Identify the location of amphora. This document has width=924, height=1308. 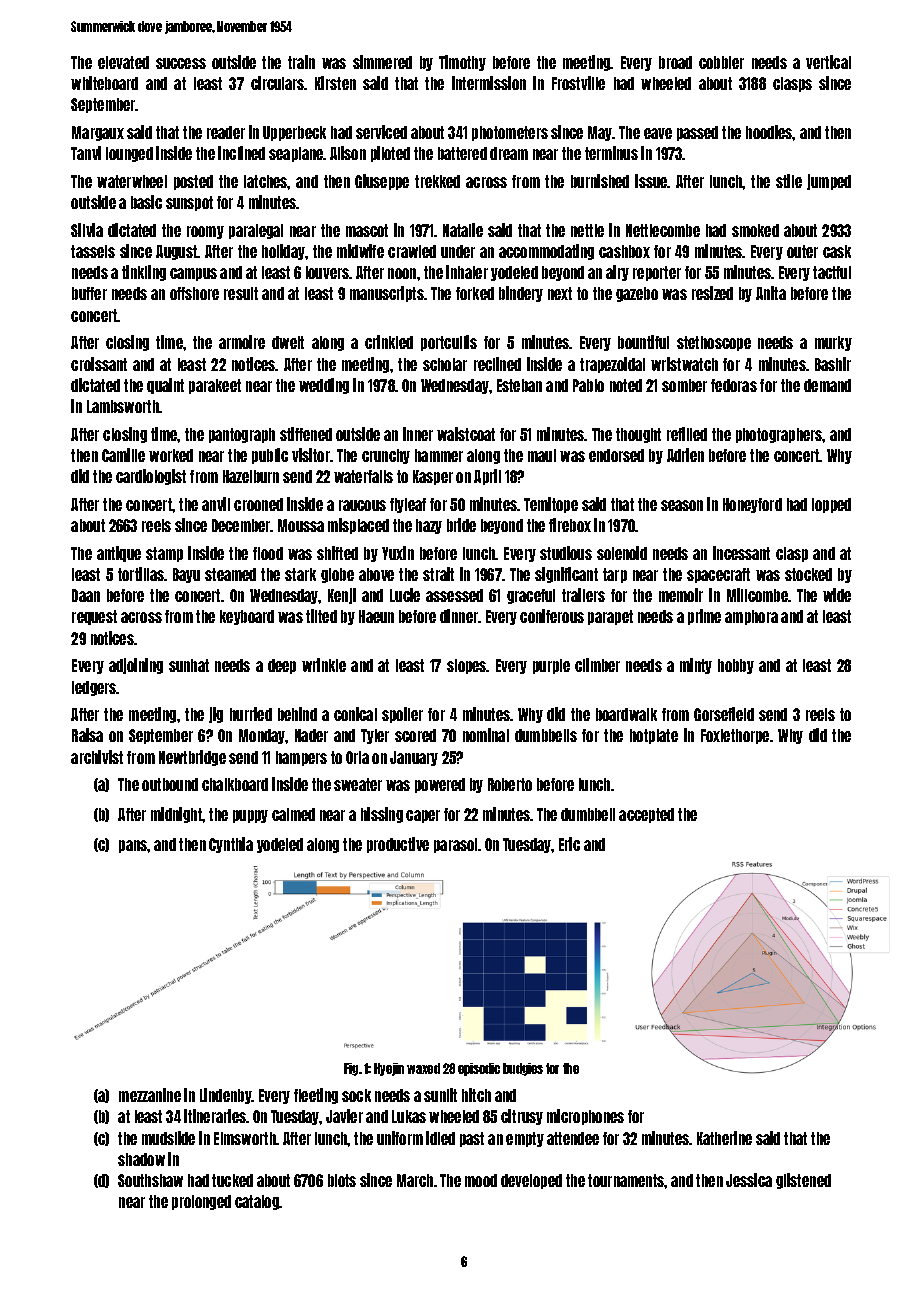
(751, 617).
